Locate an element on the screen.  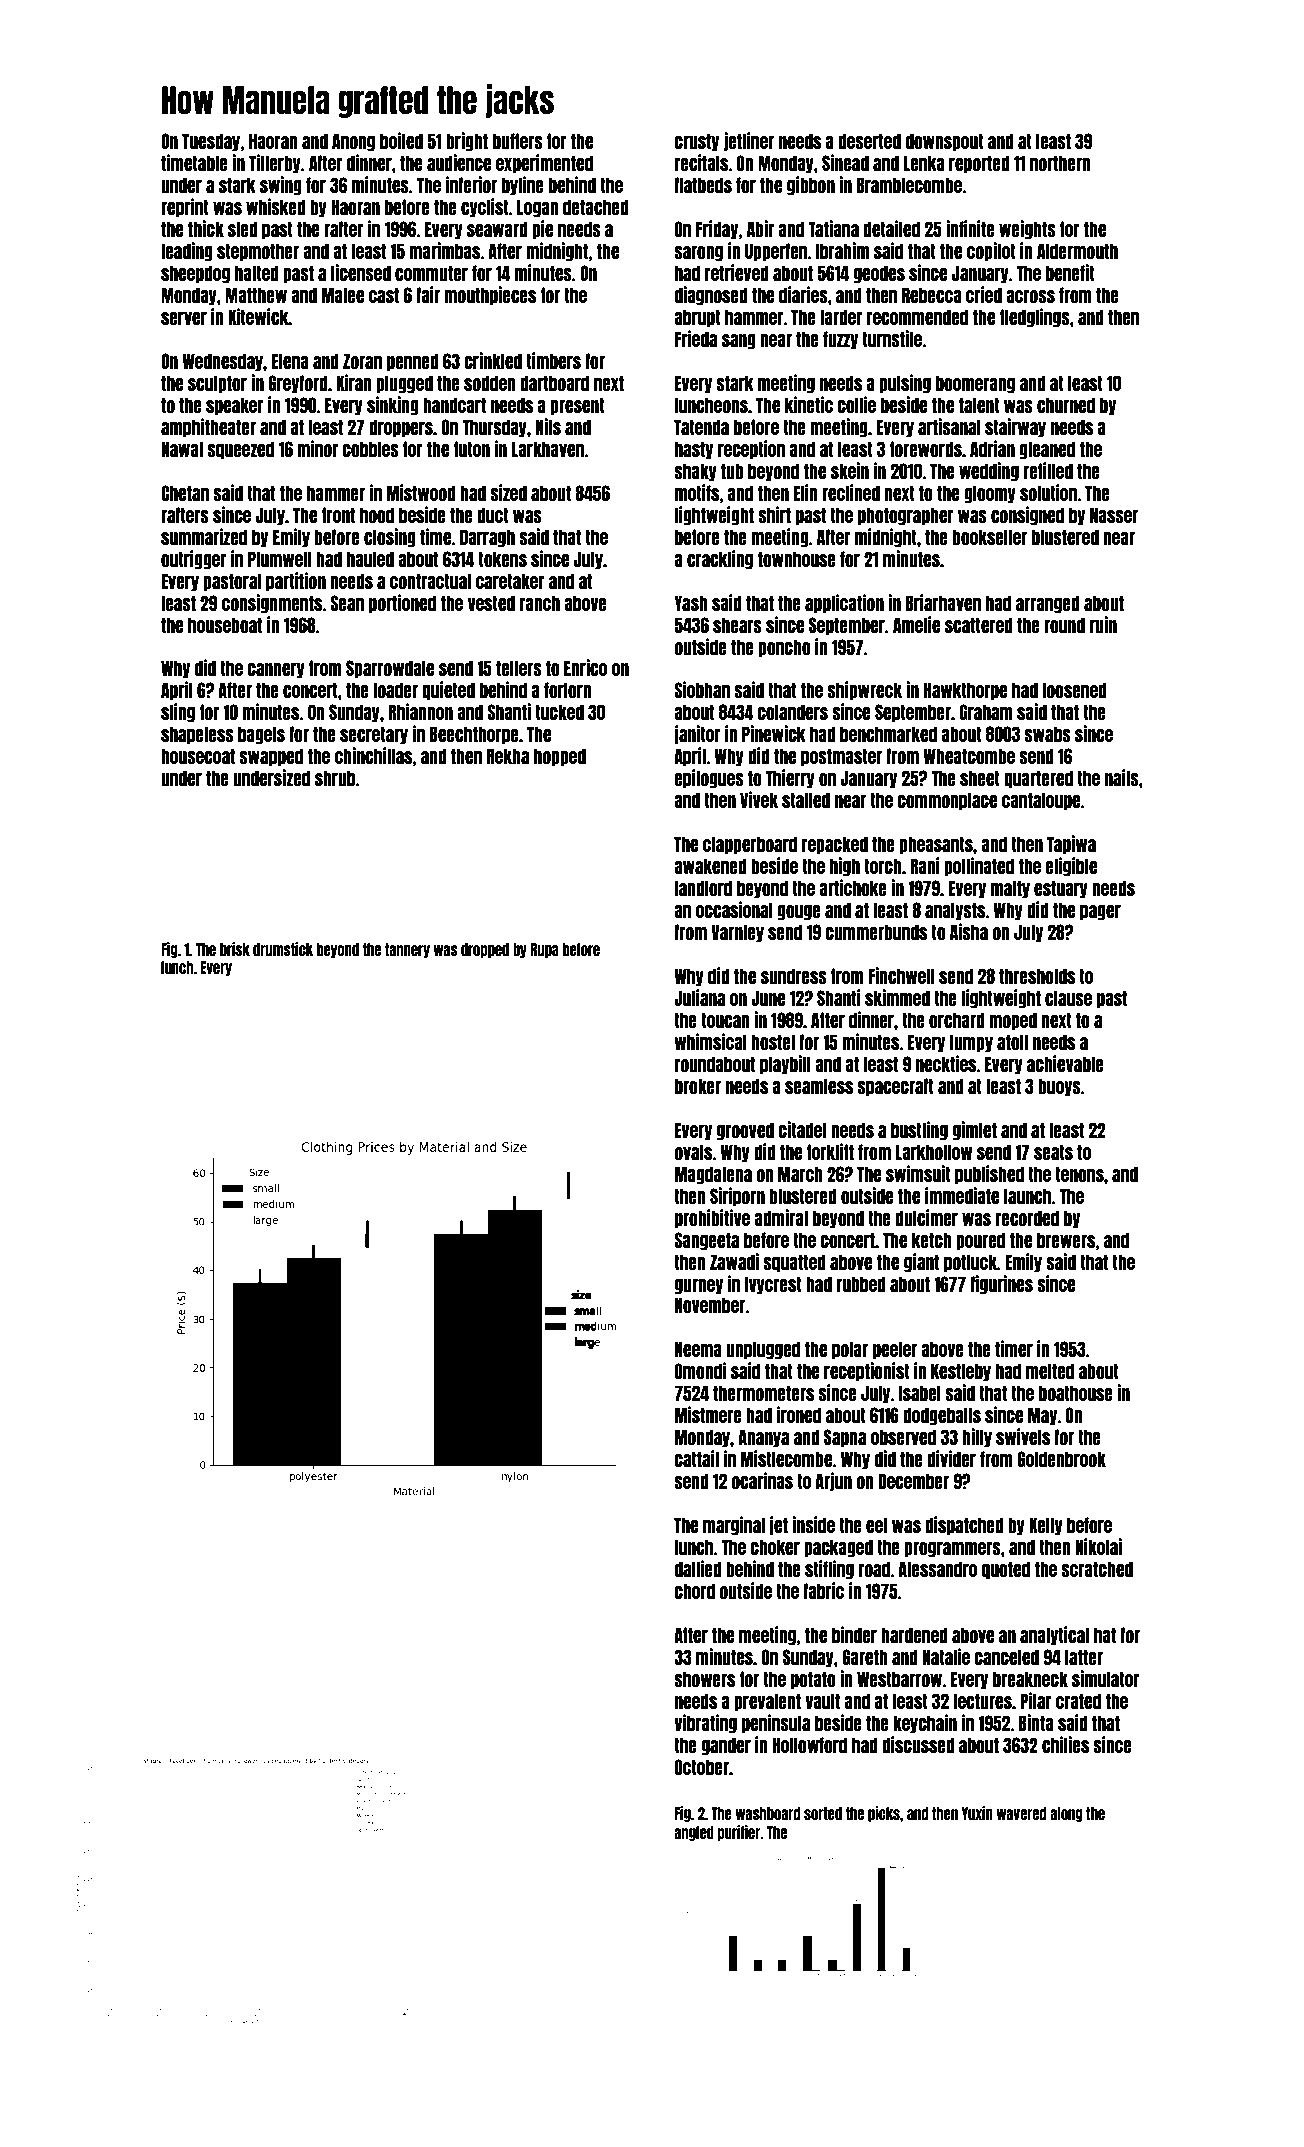
Yash is located at coordinates (691, 603).
